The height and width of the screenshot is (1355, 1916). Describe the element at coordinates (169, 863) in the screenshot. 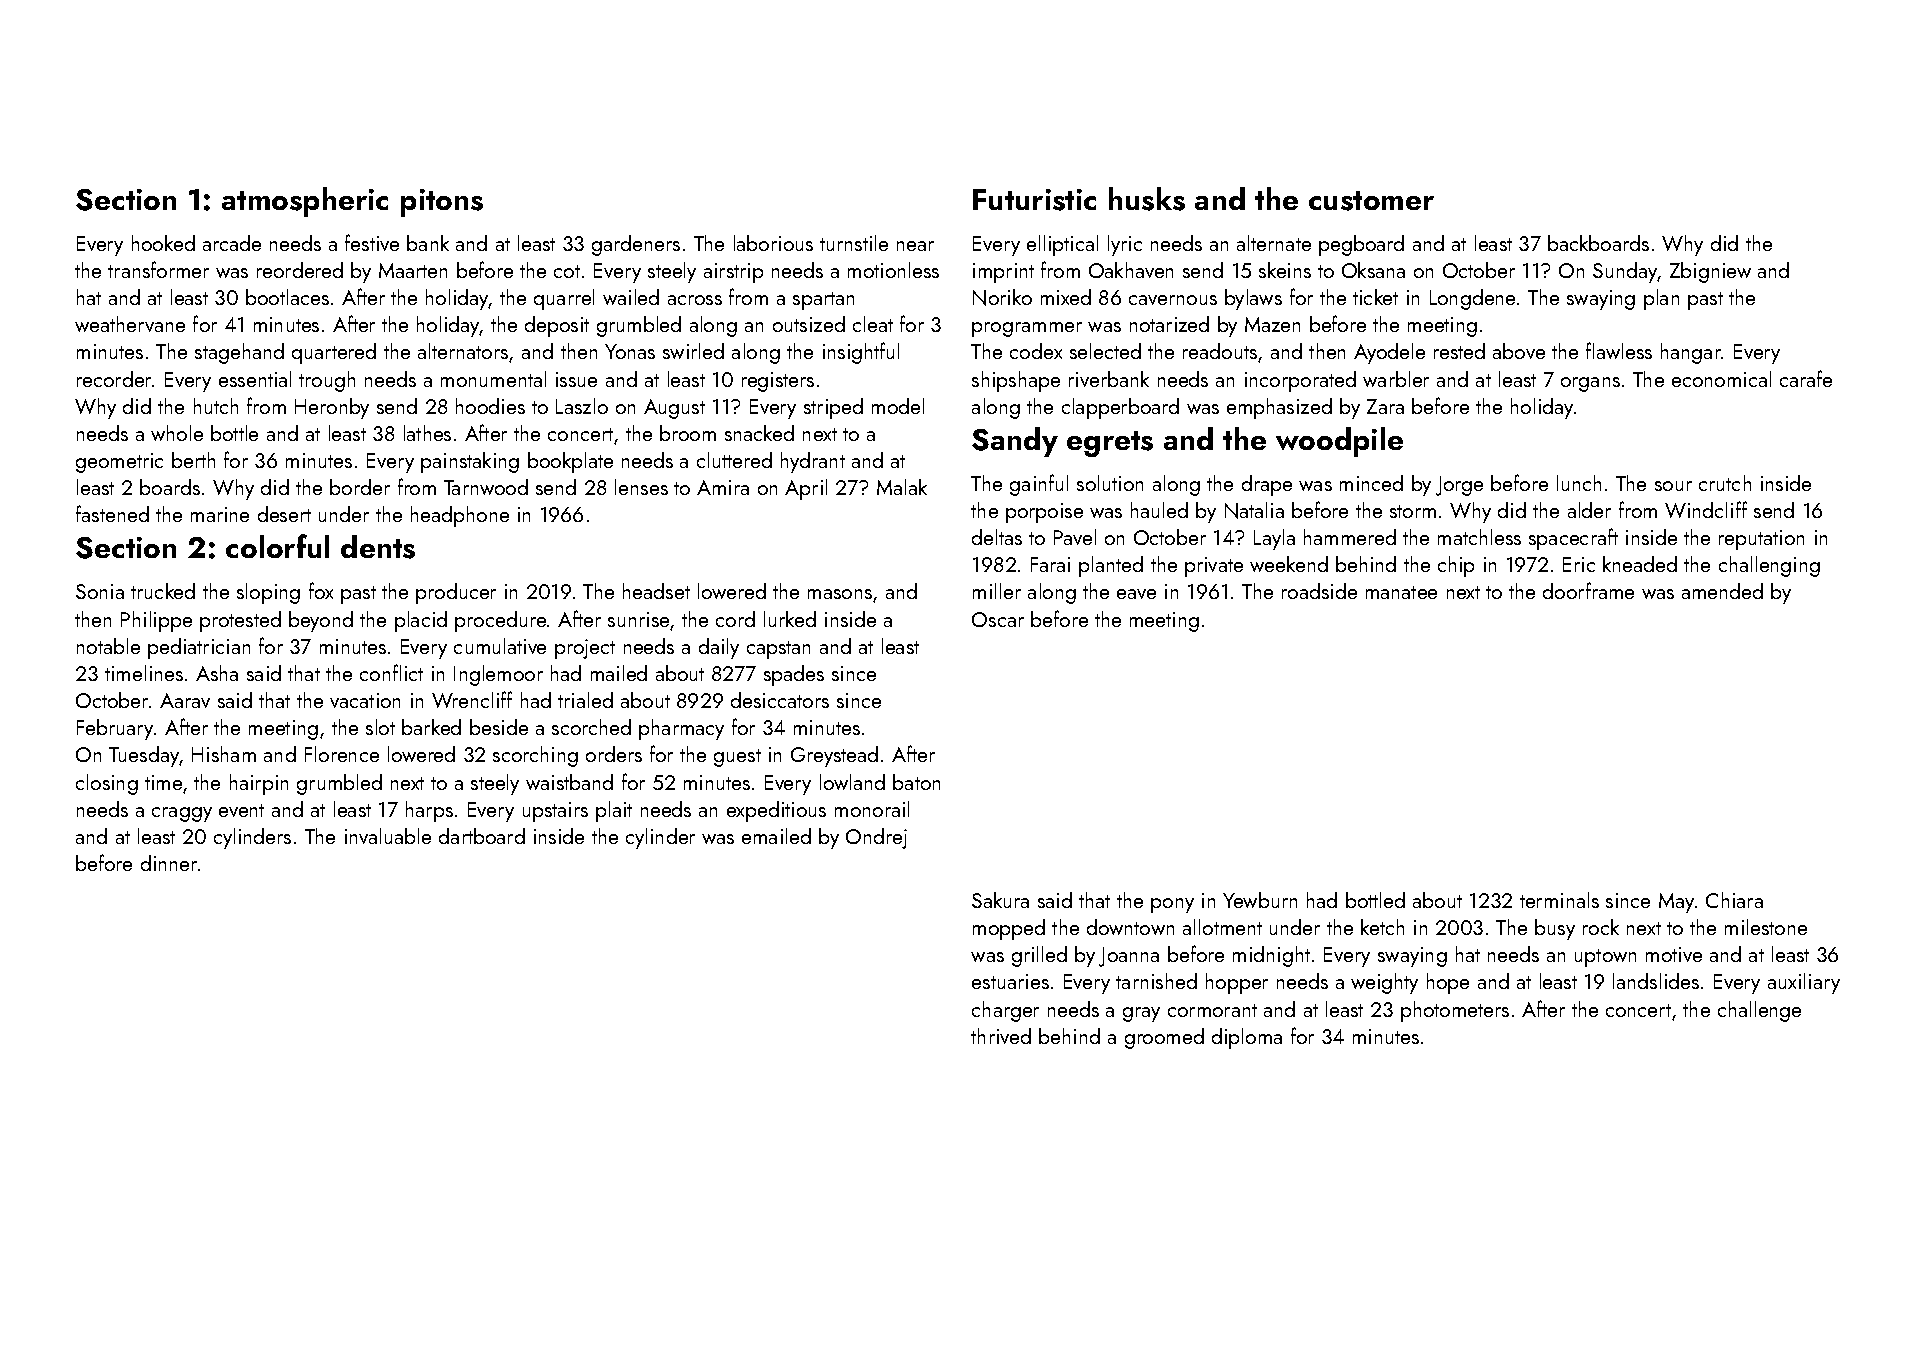

I see `dinner` at that location.
